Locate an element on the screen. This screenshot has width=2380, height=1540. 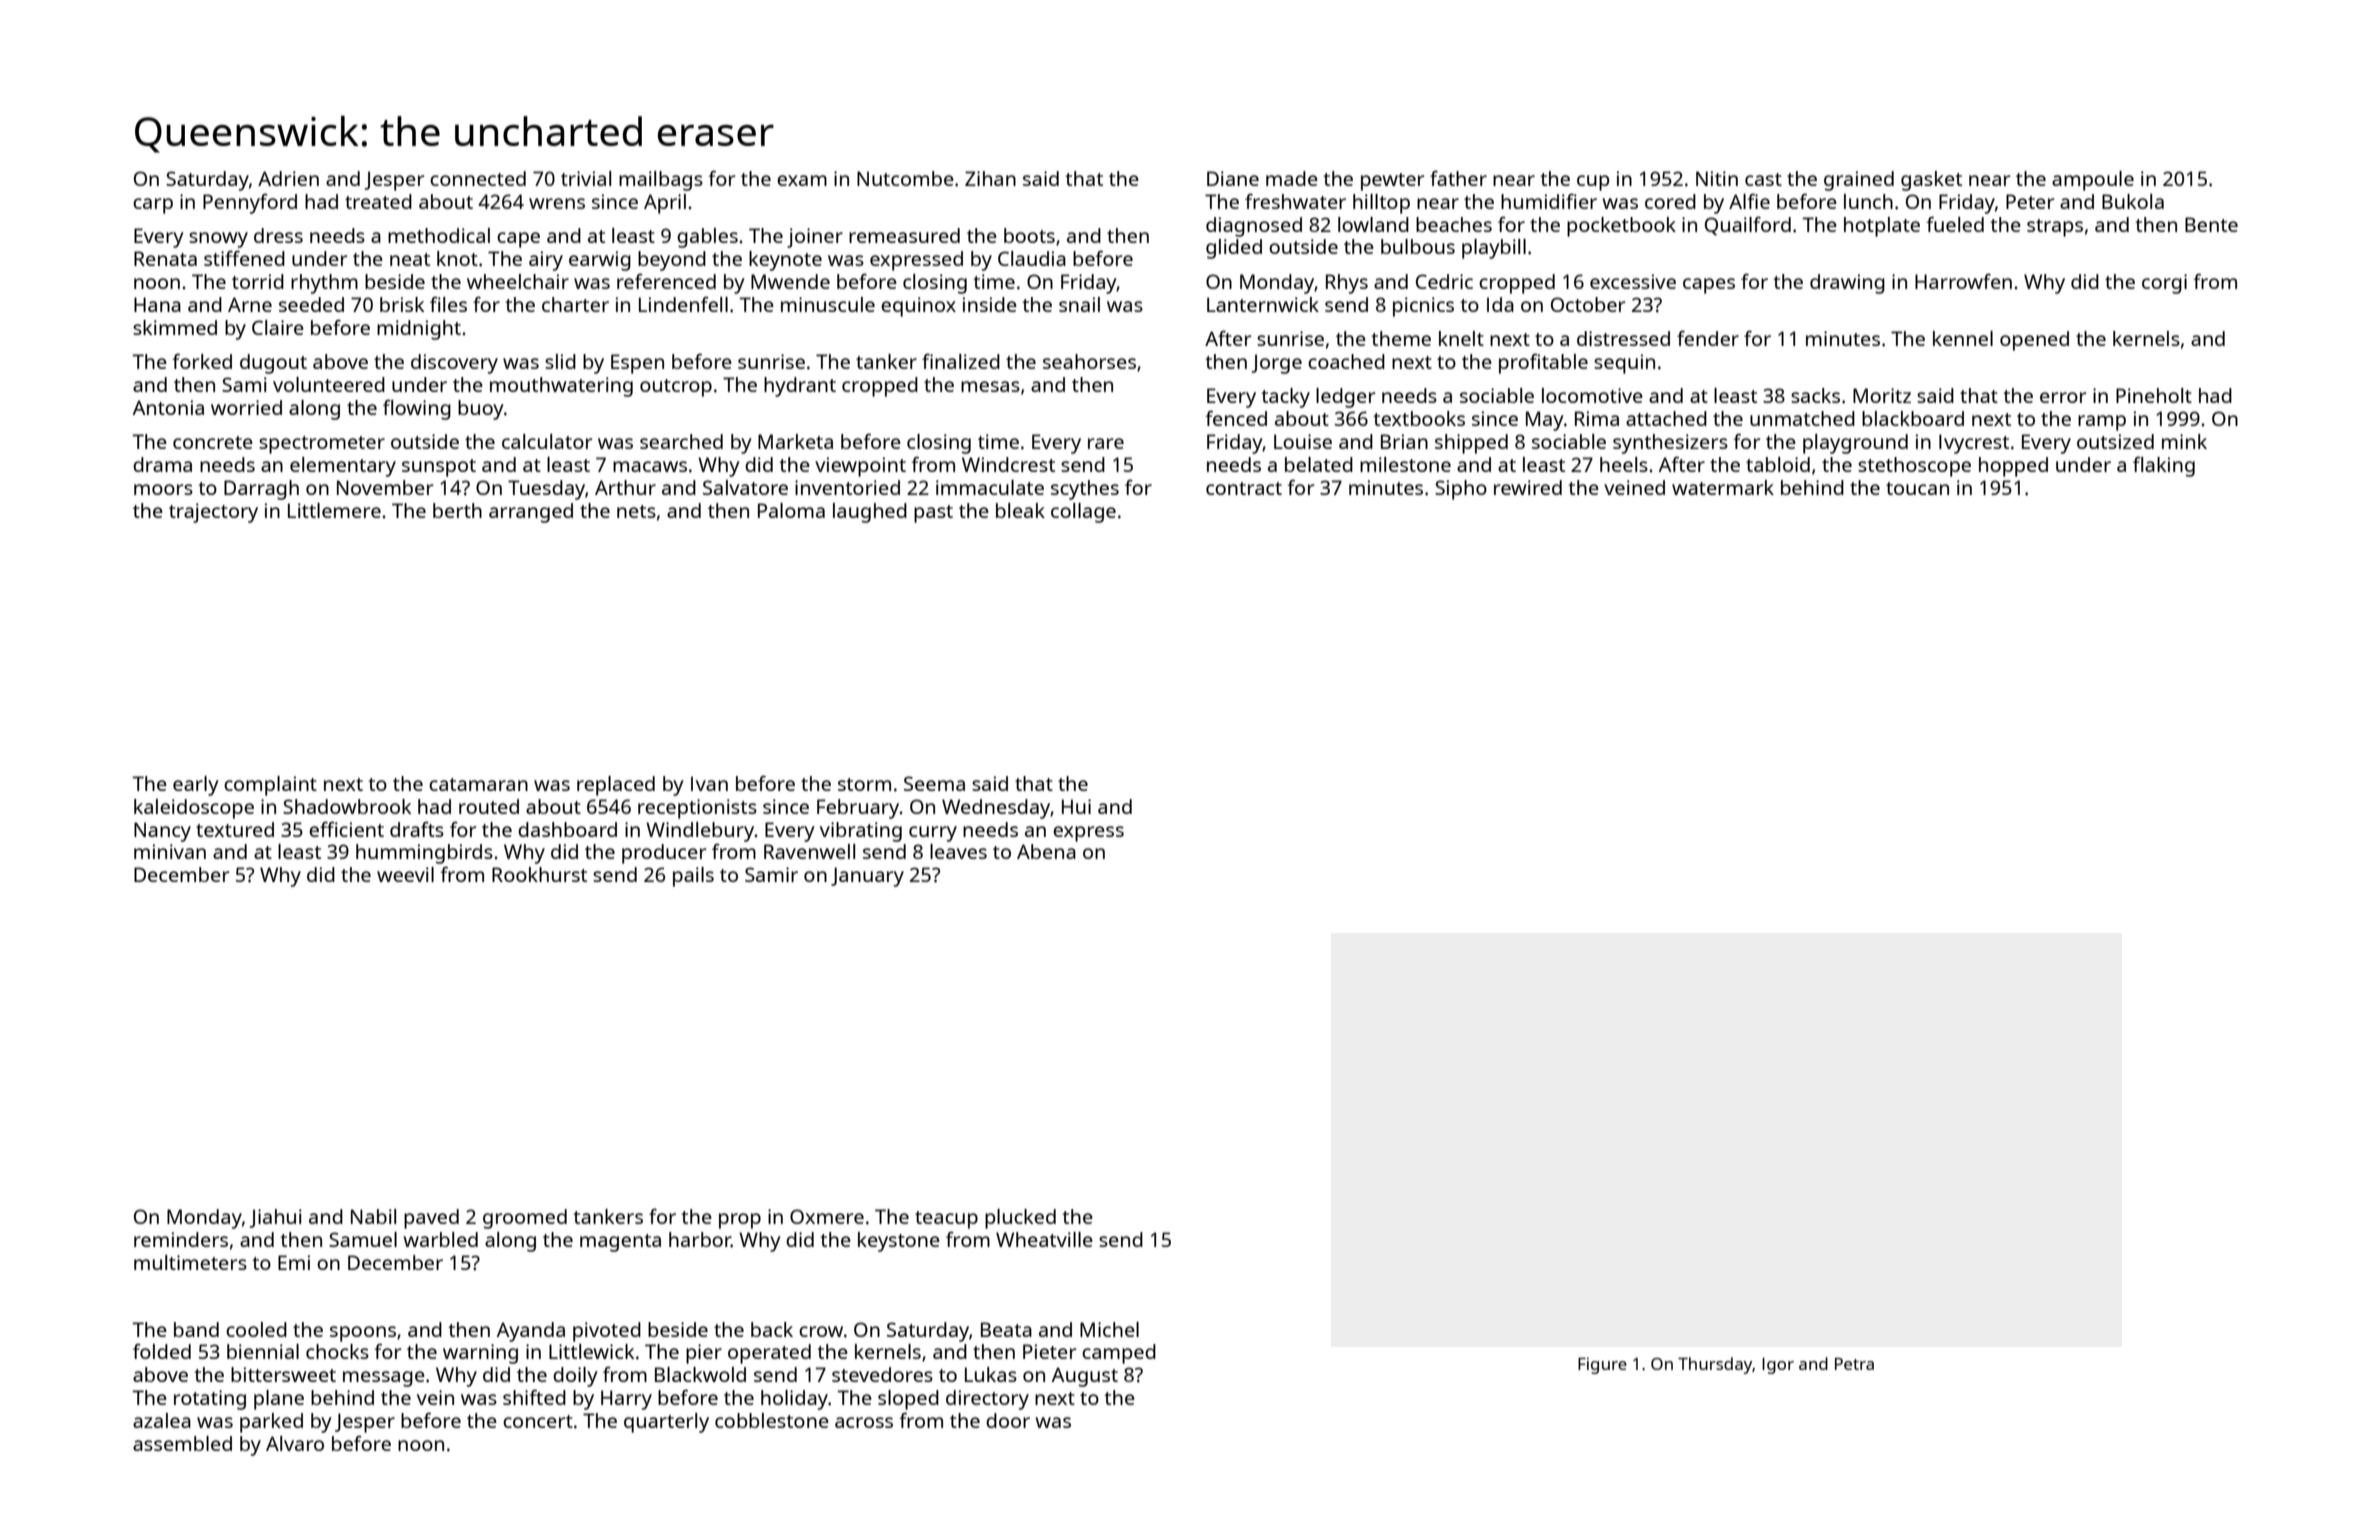
Zihan is located at coordinates (990, 178).
